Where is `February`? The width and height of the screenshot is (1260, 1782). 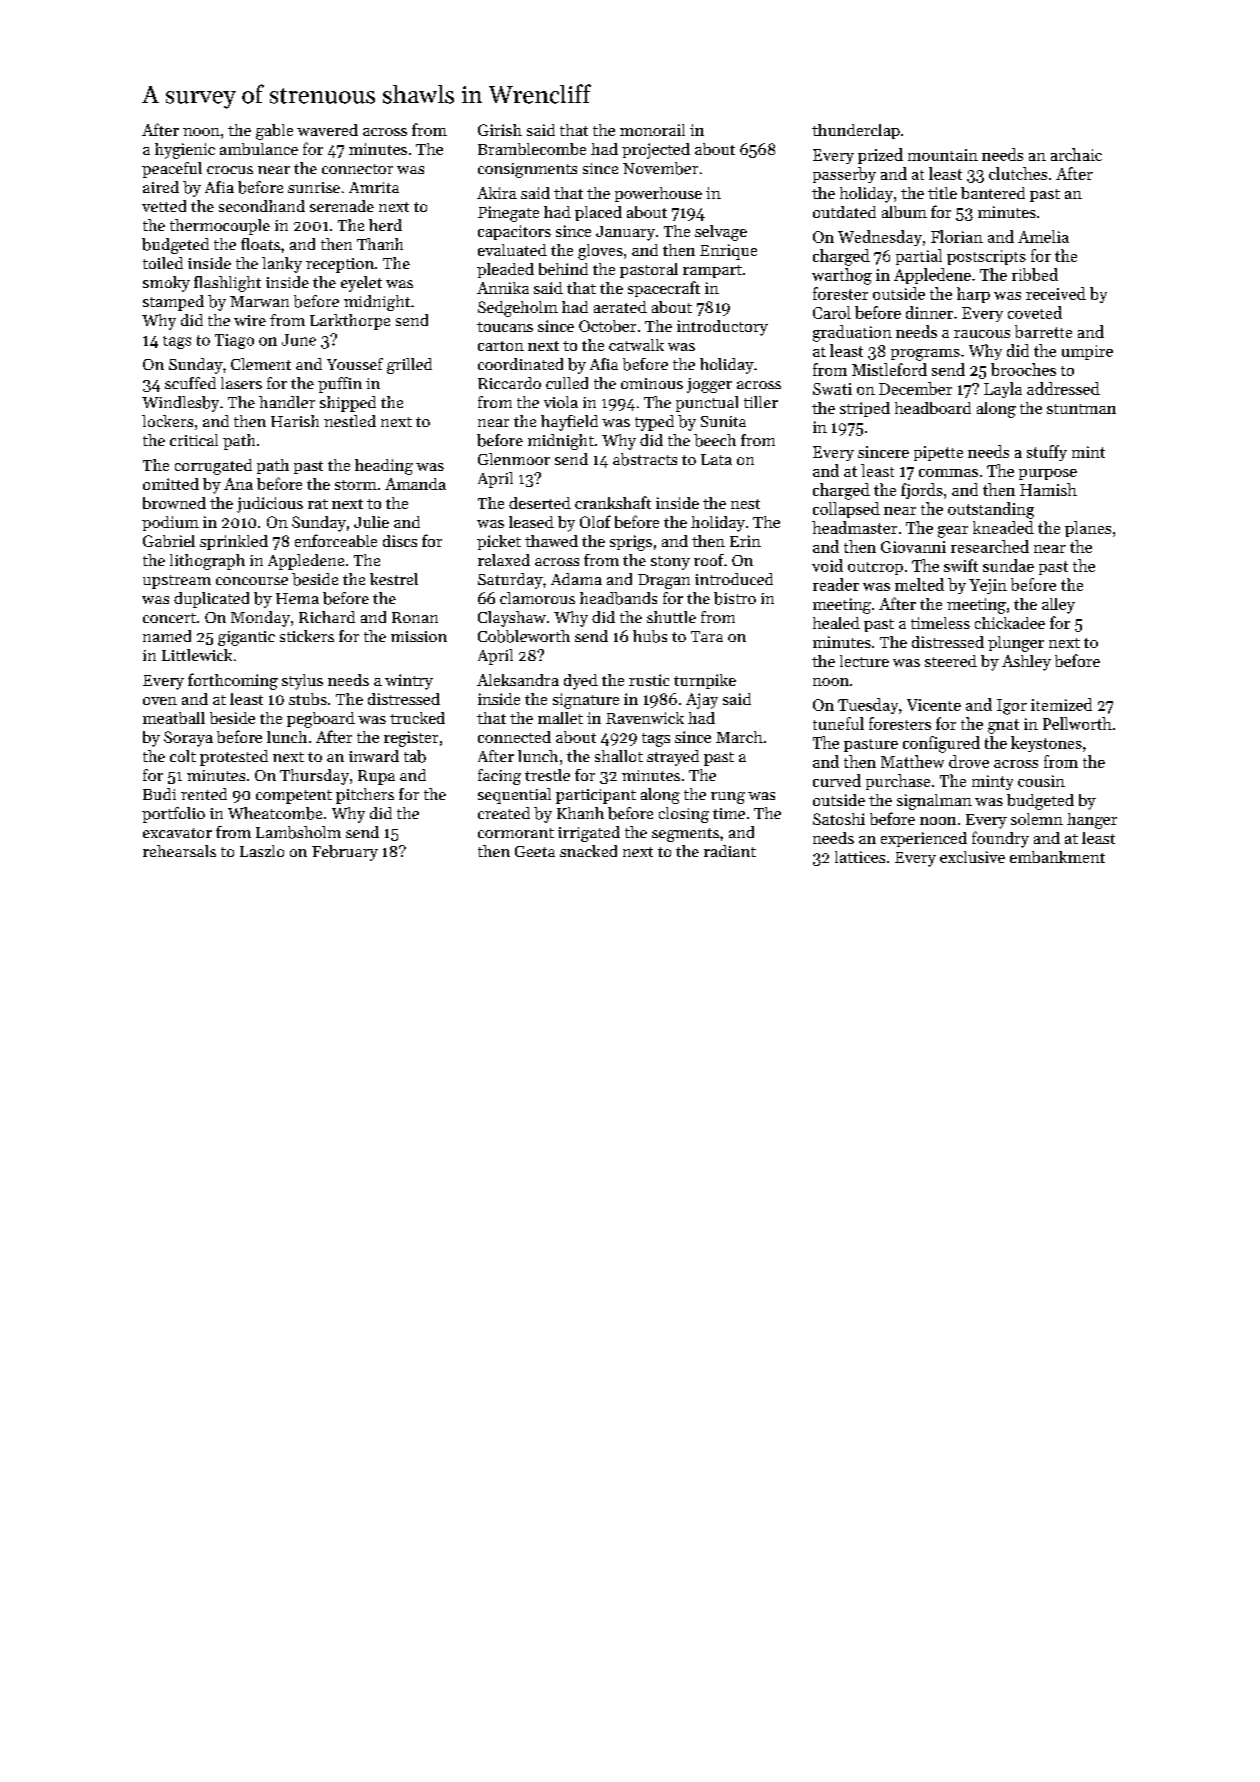
February is located at coordinates (345, 853).
